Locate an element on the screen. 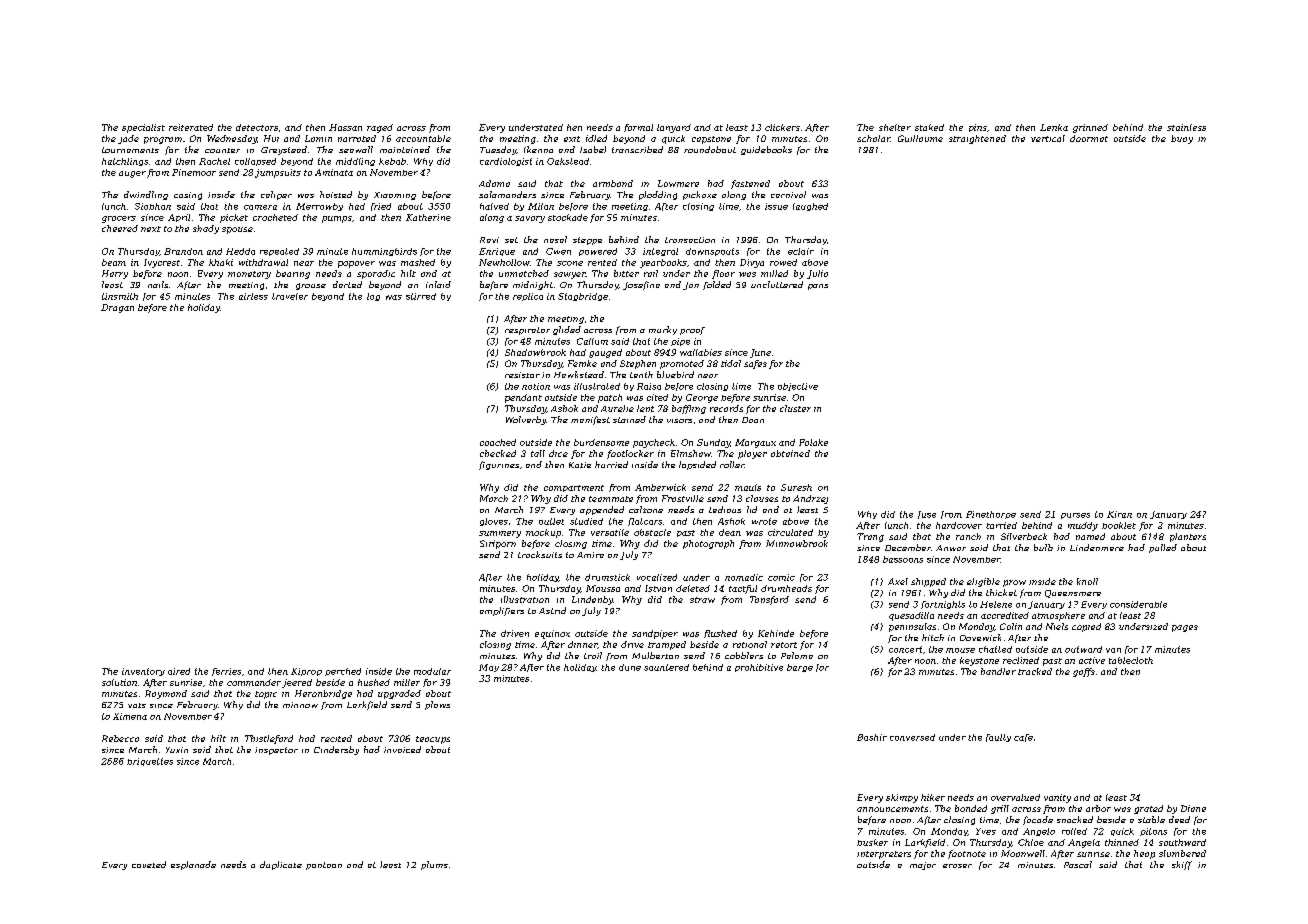  stainless is located at coordinates (1186, 127).
